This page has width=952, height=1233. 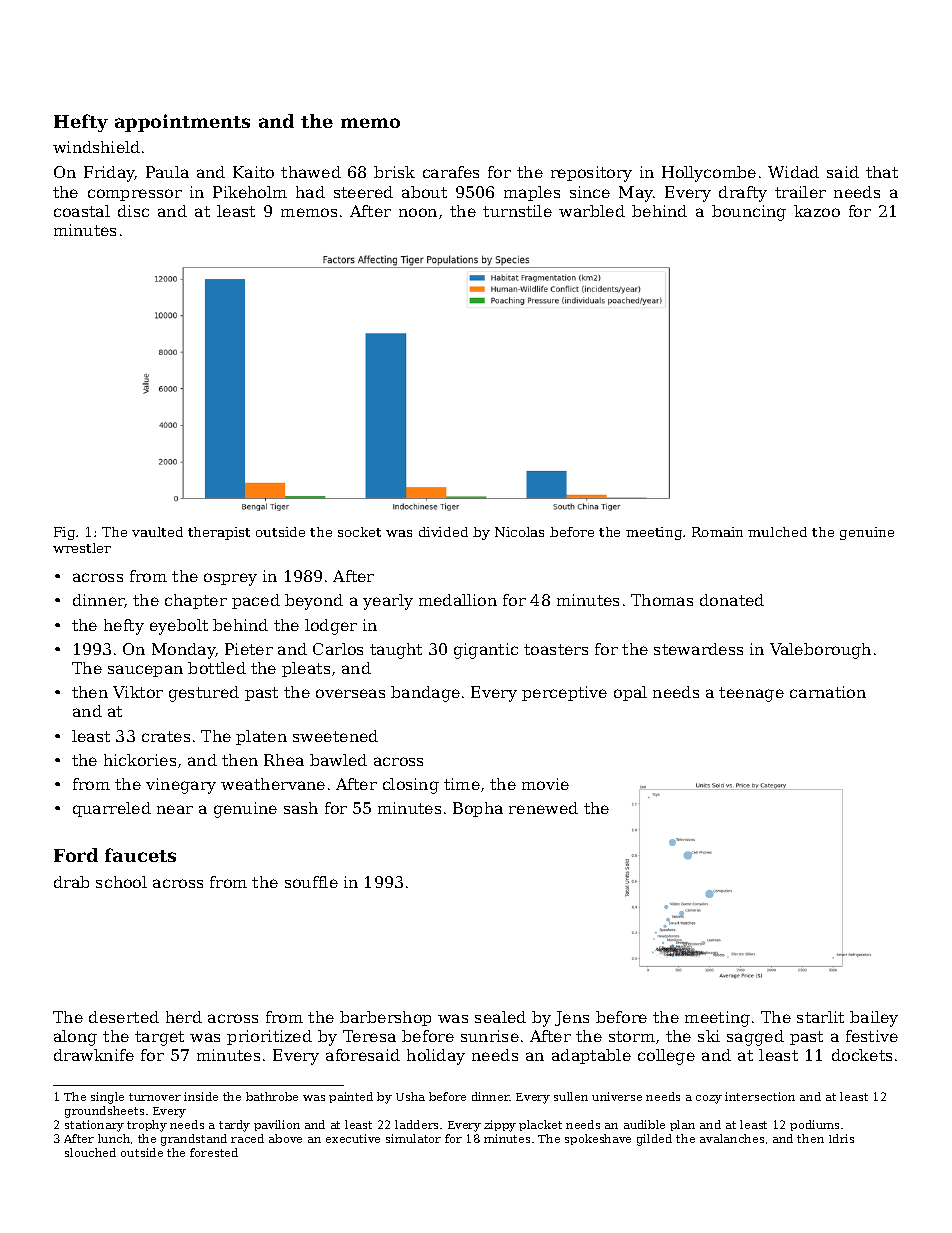 I want to click on carnation, so click(x=828, y=692).
